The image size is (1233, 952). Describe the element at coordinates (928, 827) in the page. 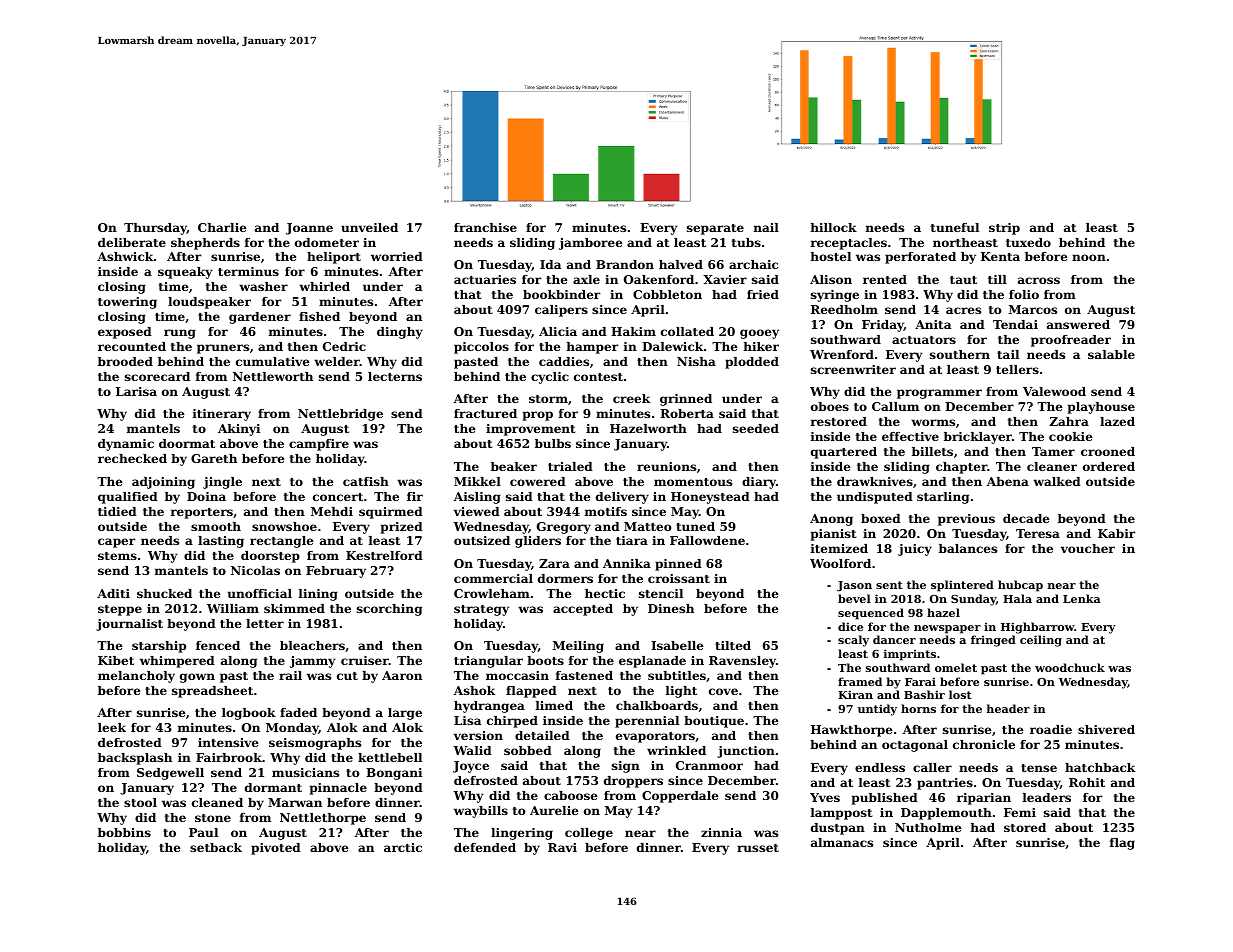

I see `Nutholme` at that location.
